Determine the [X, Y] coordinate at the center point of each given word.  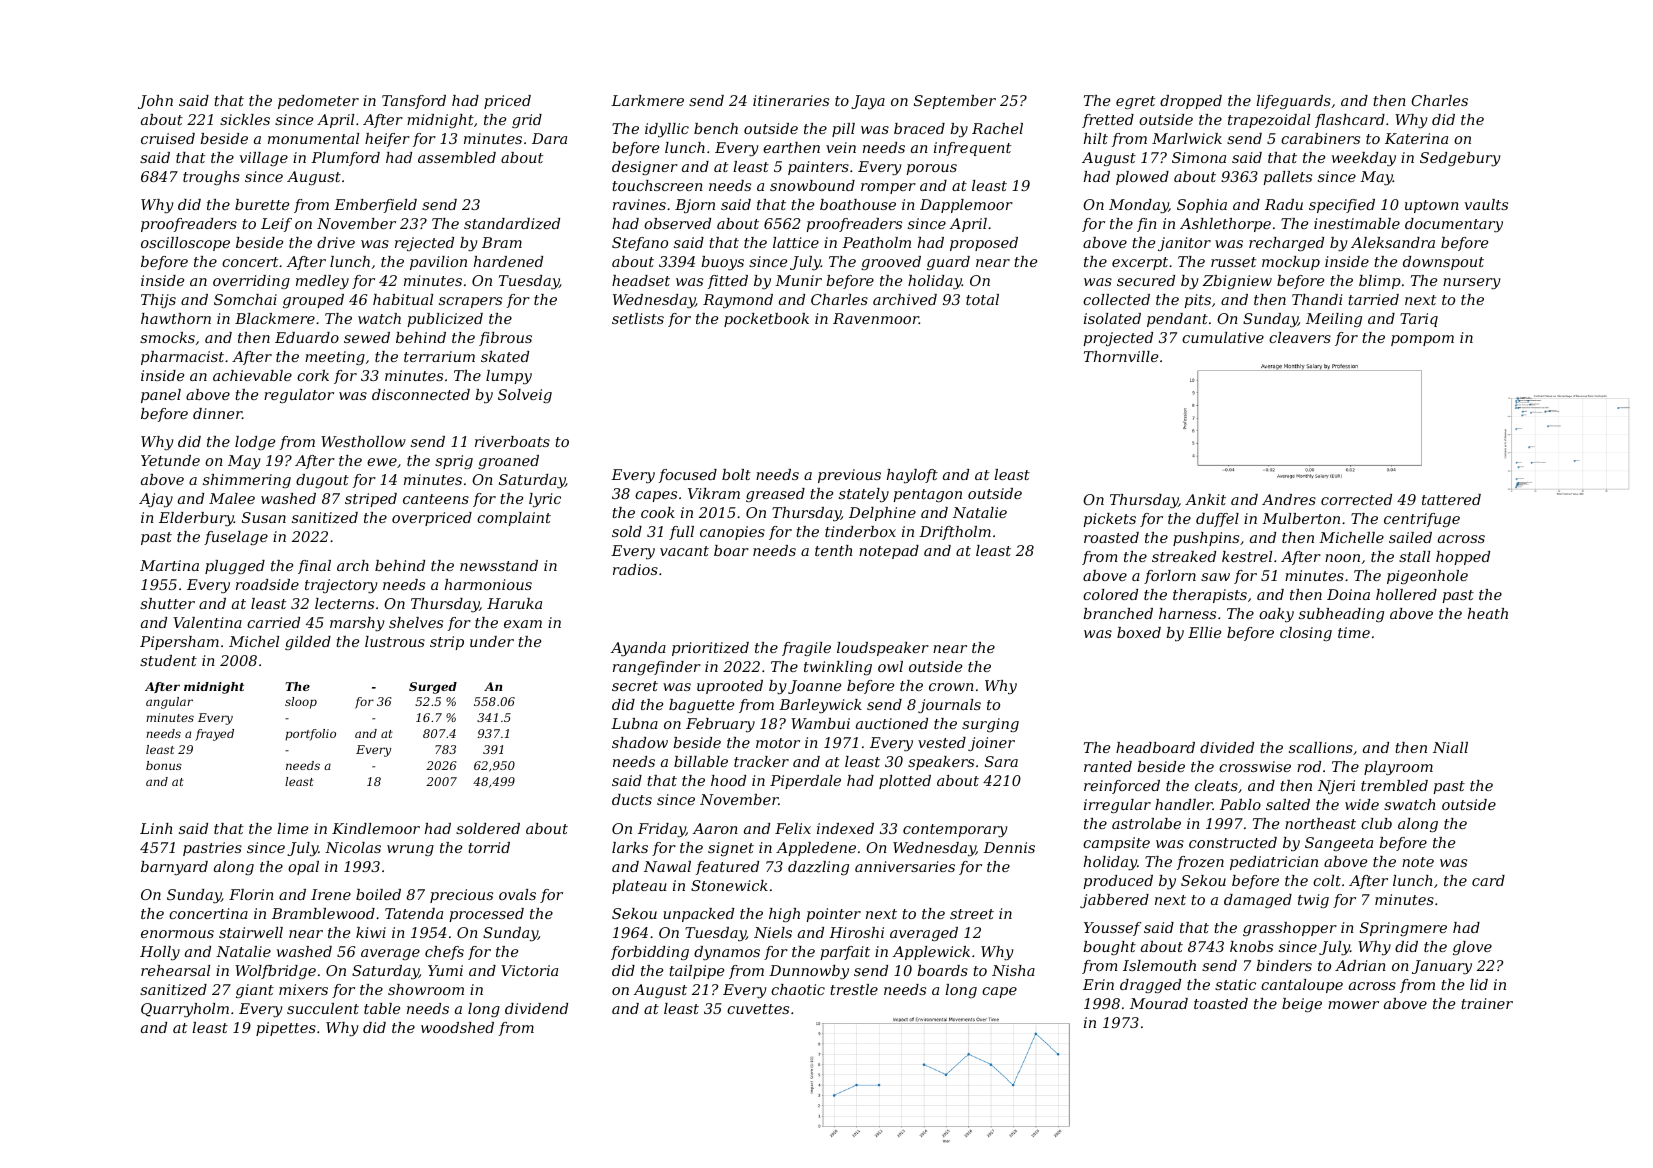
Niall [1450, 747]
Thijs [158, 301]
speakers [941, 763]
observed [677, 223]
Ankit [1205, 499]
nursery [1472, 283]
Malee [232, 498]
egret [1135, 102]
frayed [214, 735]
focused [688, 476]
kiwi [371, 932]
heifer [387, 140]
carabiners [1320, 138]
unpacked [698, 915]
